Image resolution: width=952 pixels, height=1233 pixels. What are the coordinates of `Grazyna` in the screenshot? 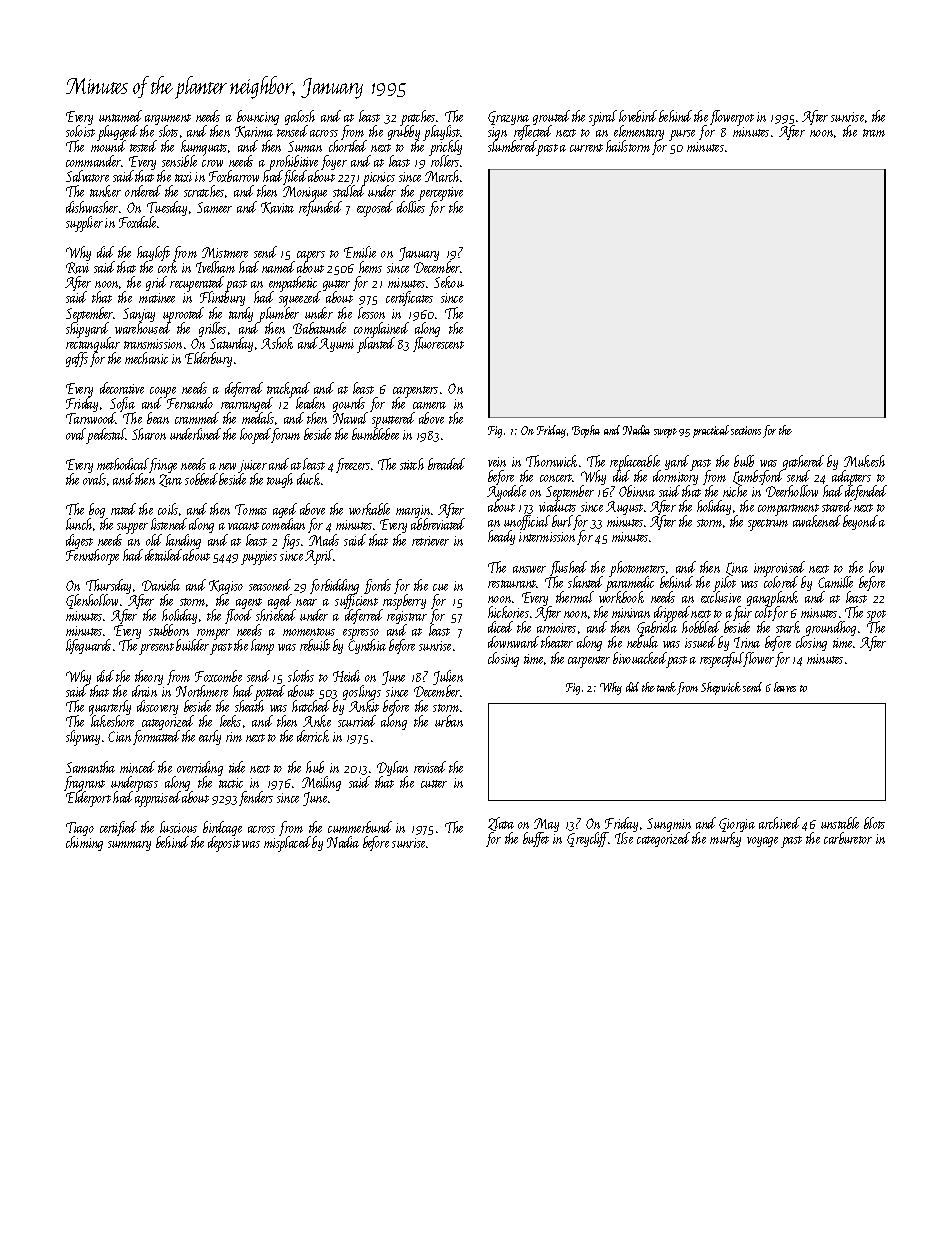 It's located at (508, 118).
